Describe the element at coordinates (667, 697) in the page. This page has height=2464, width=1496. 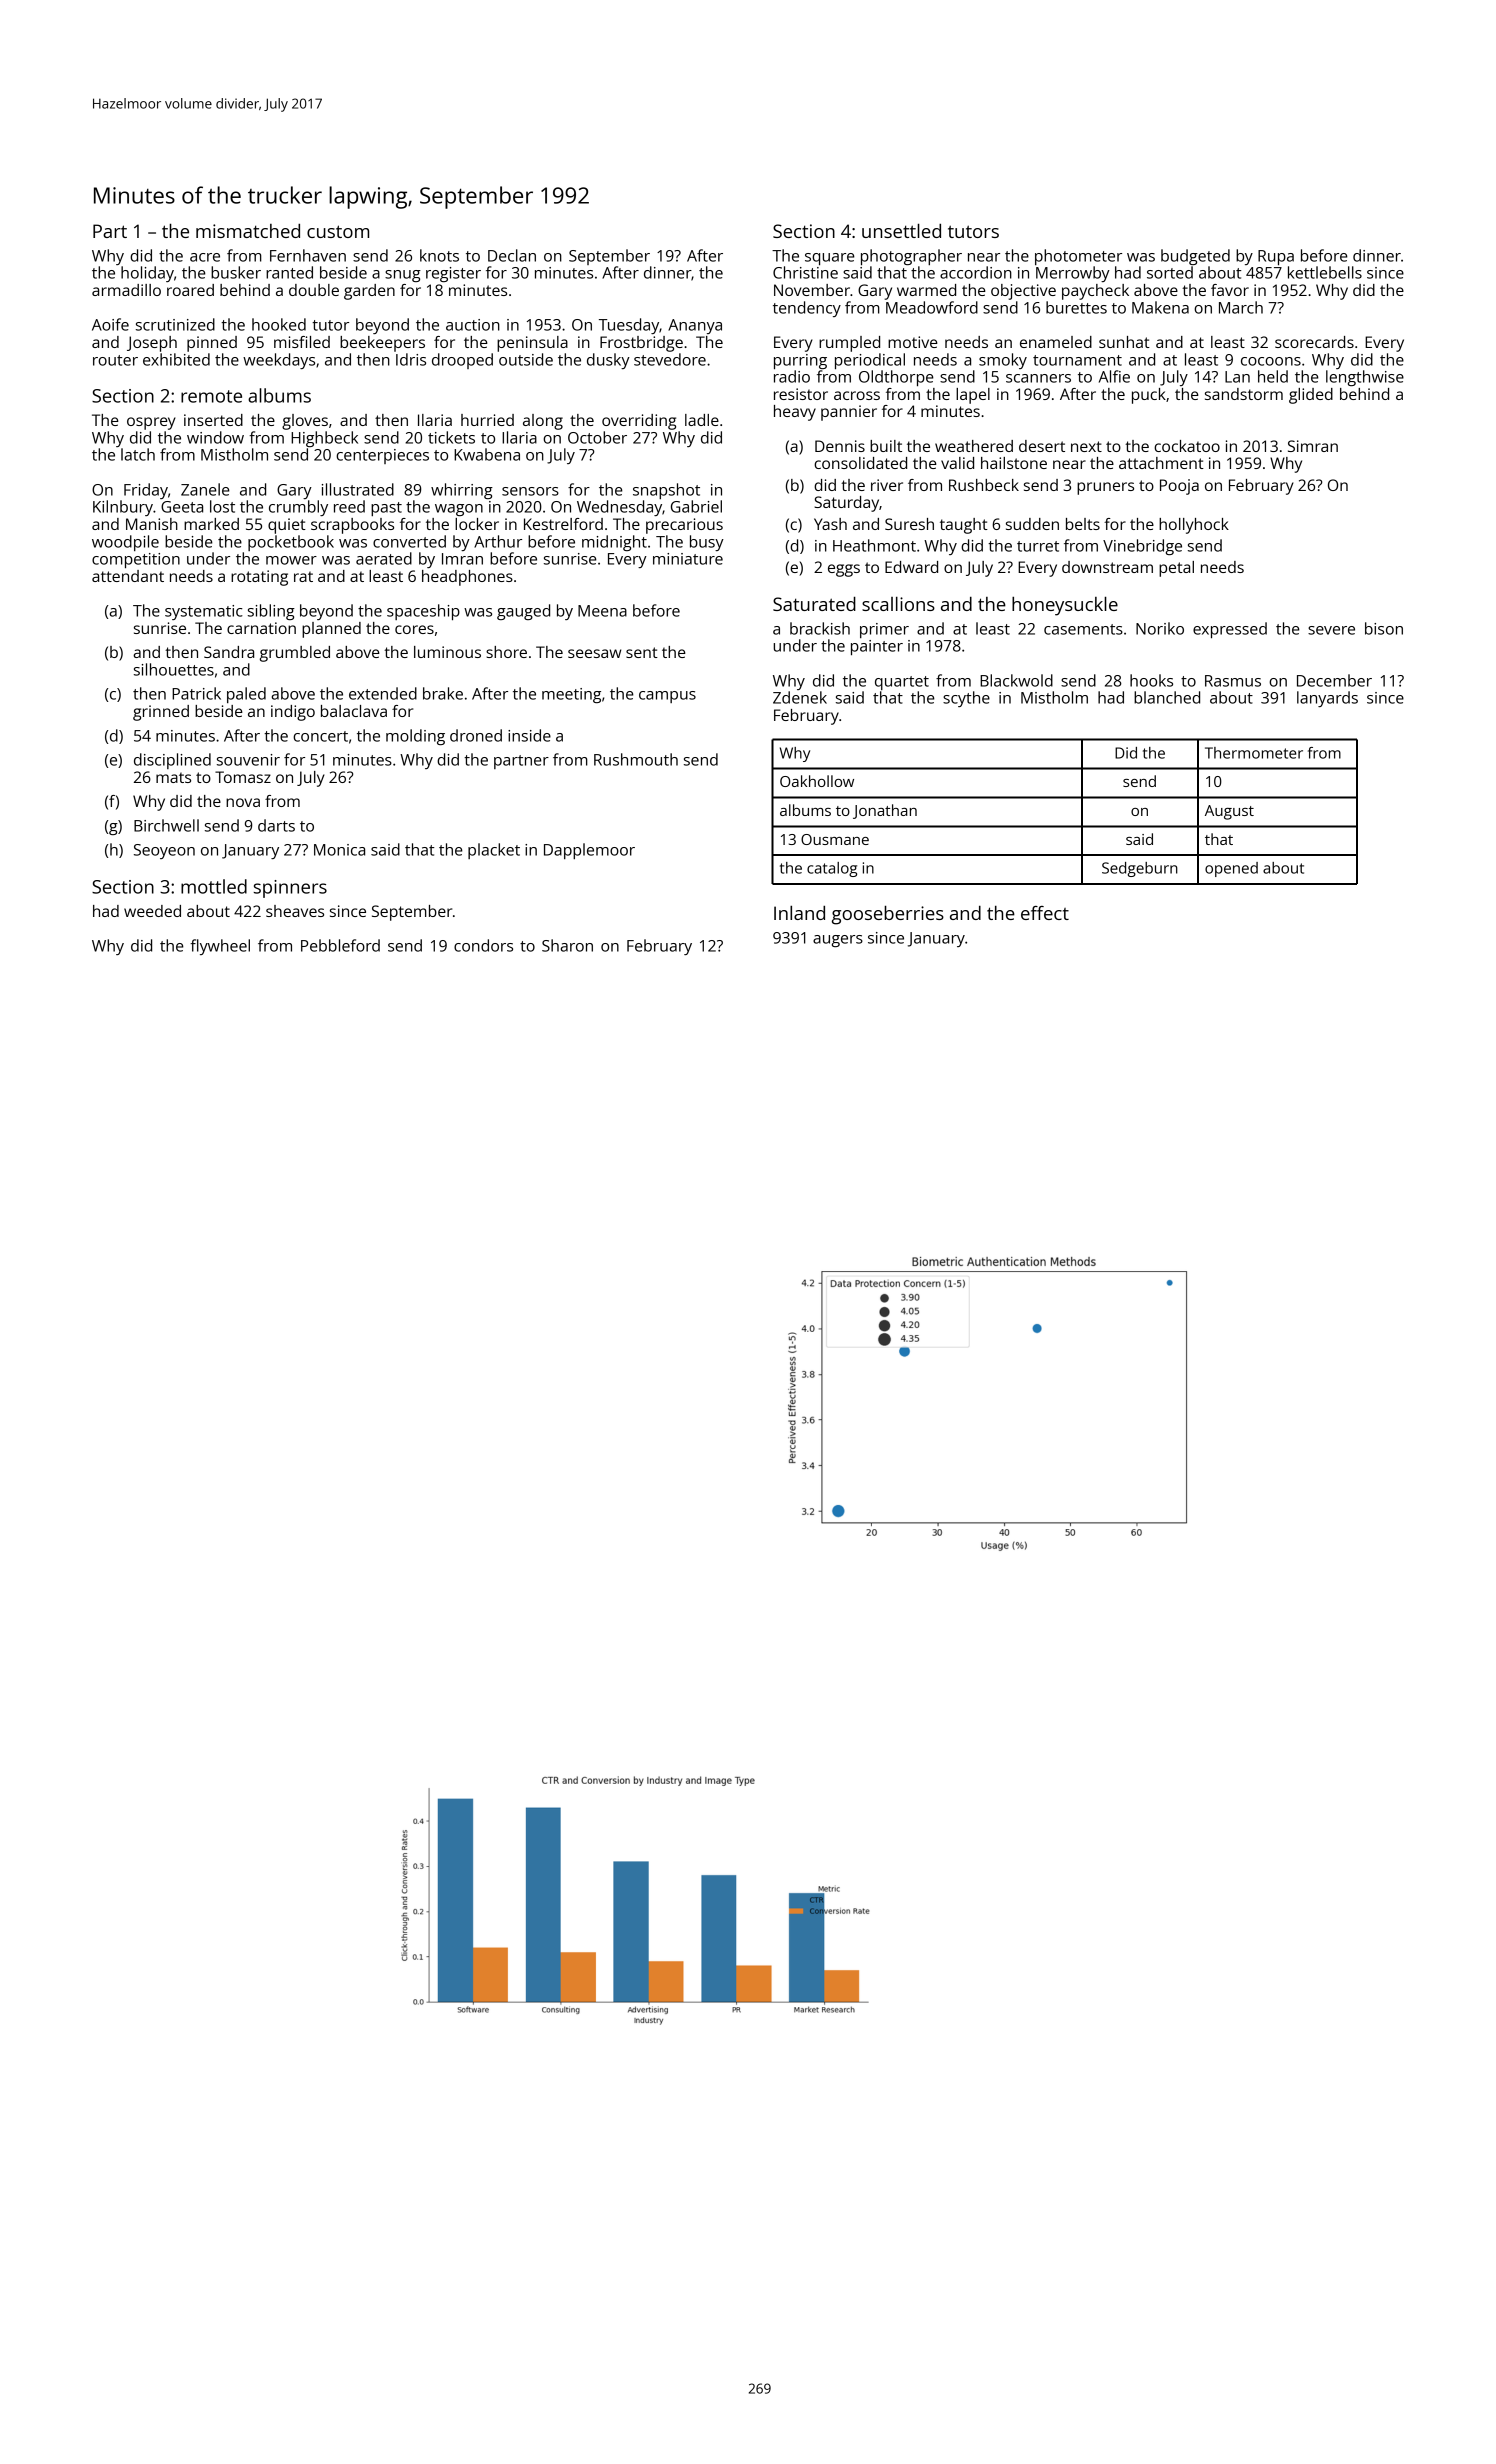
I see `campus` at that location.
